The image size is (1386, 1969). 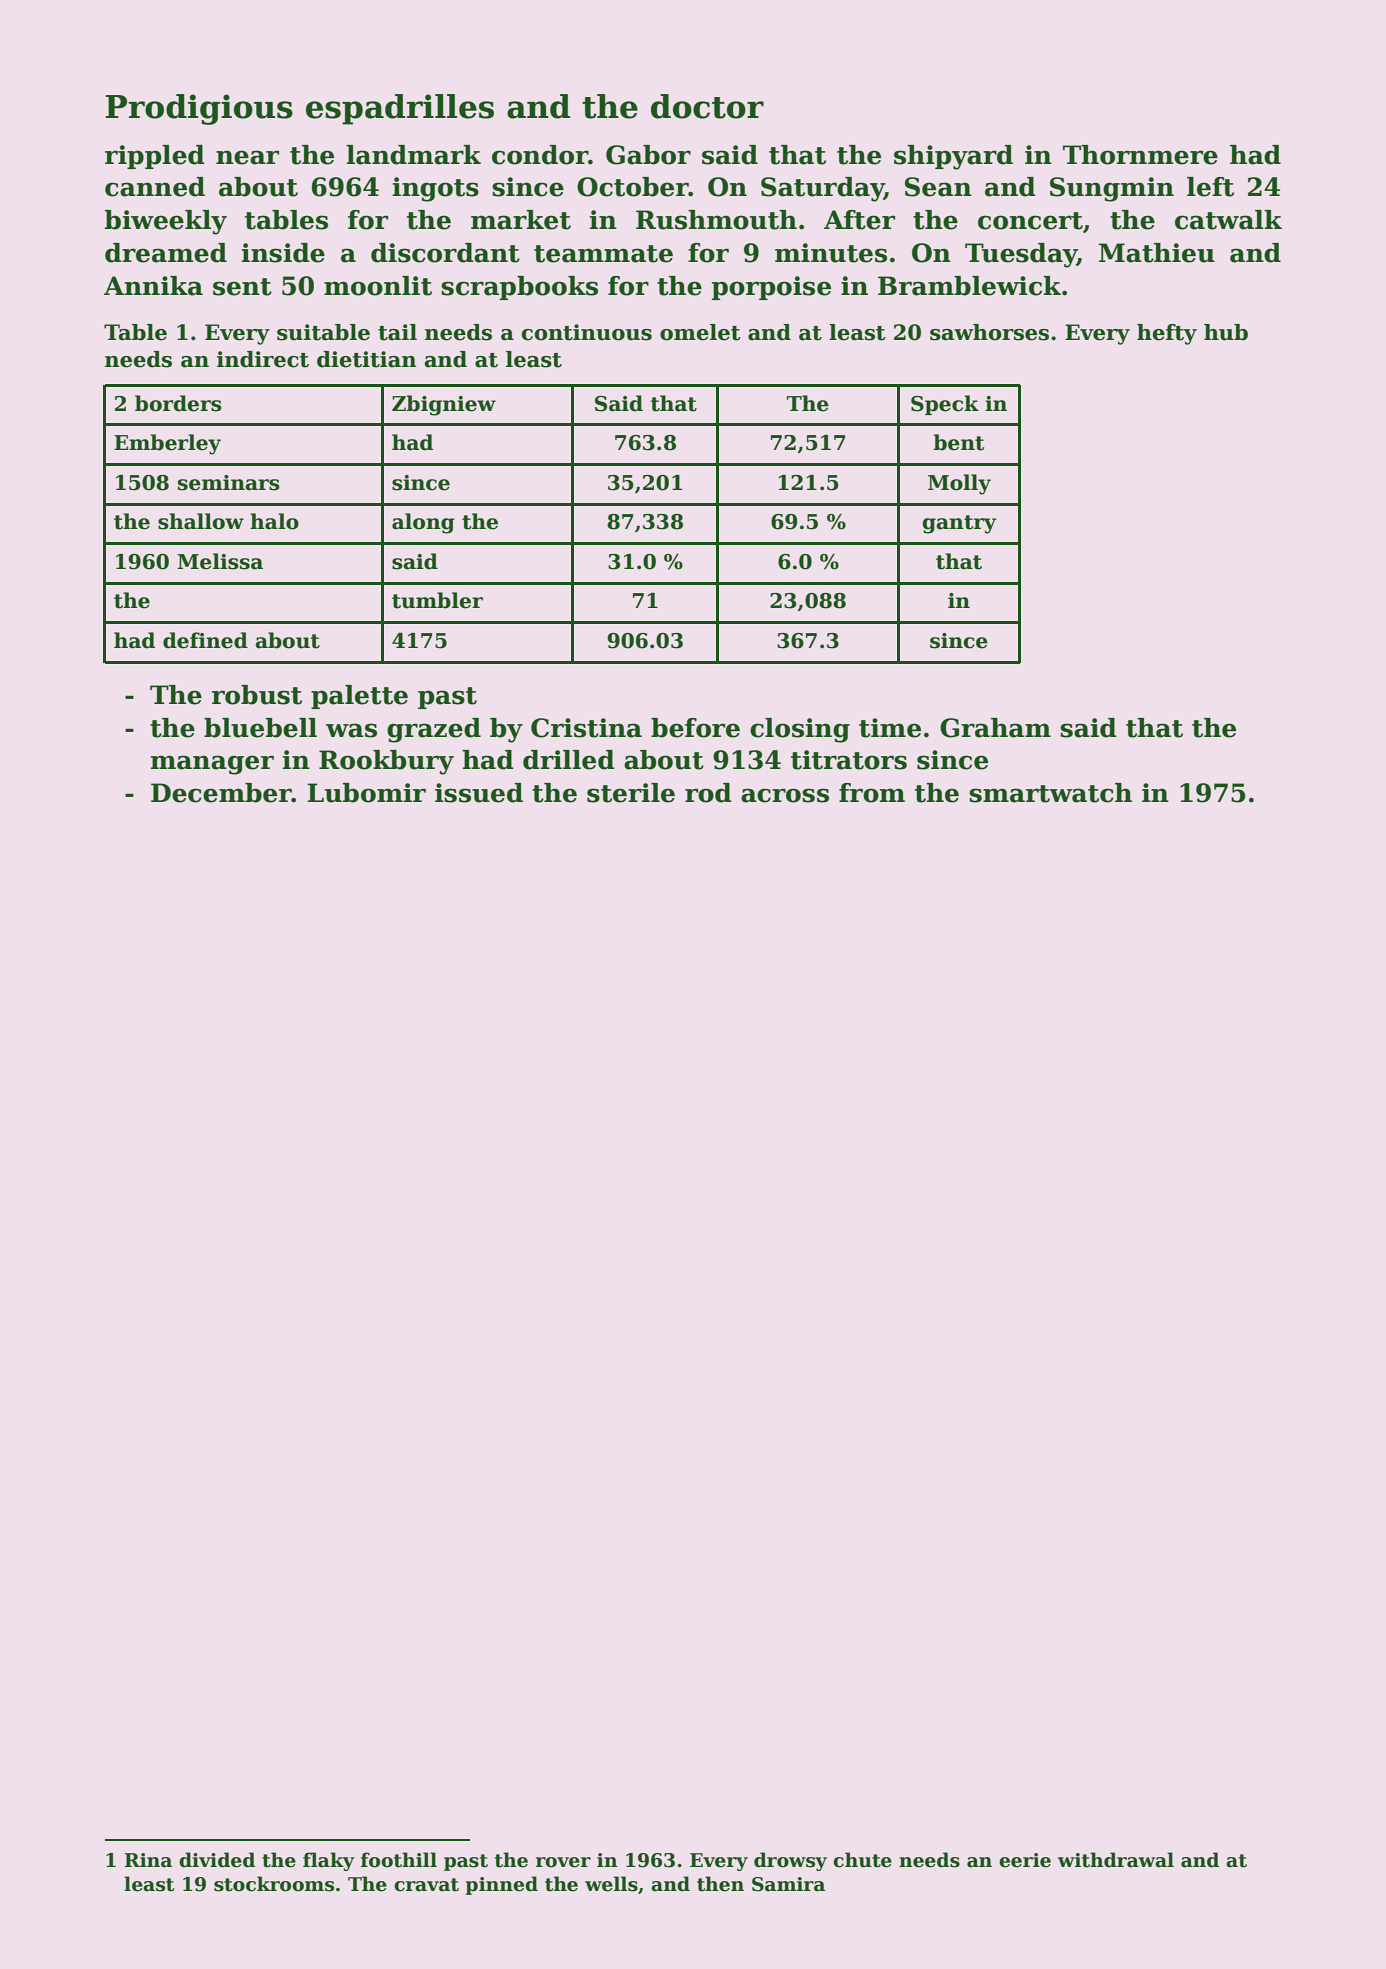 What do you see at coordinates (221, 793) in the screenshot?
I see `December` at bounding box center [221, 793].
